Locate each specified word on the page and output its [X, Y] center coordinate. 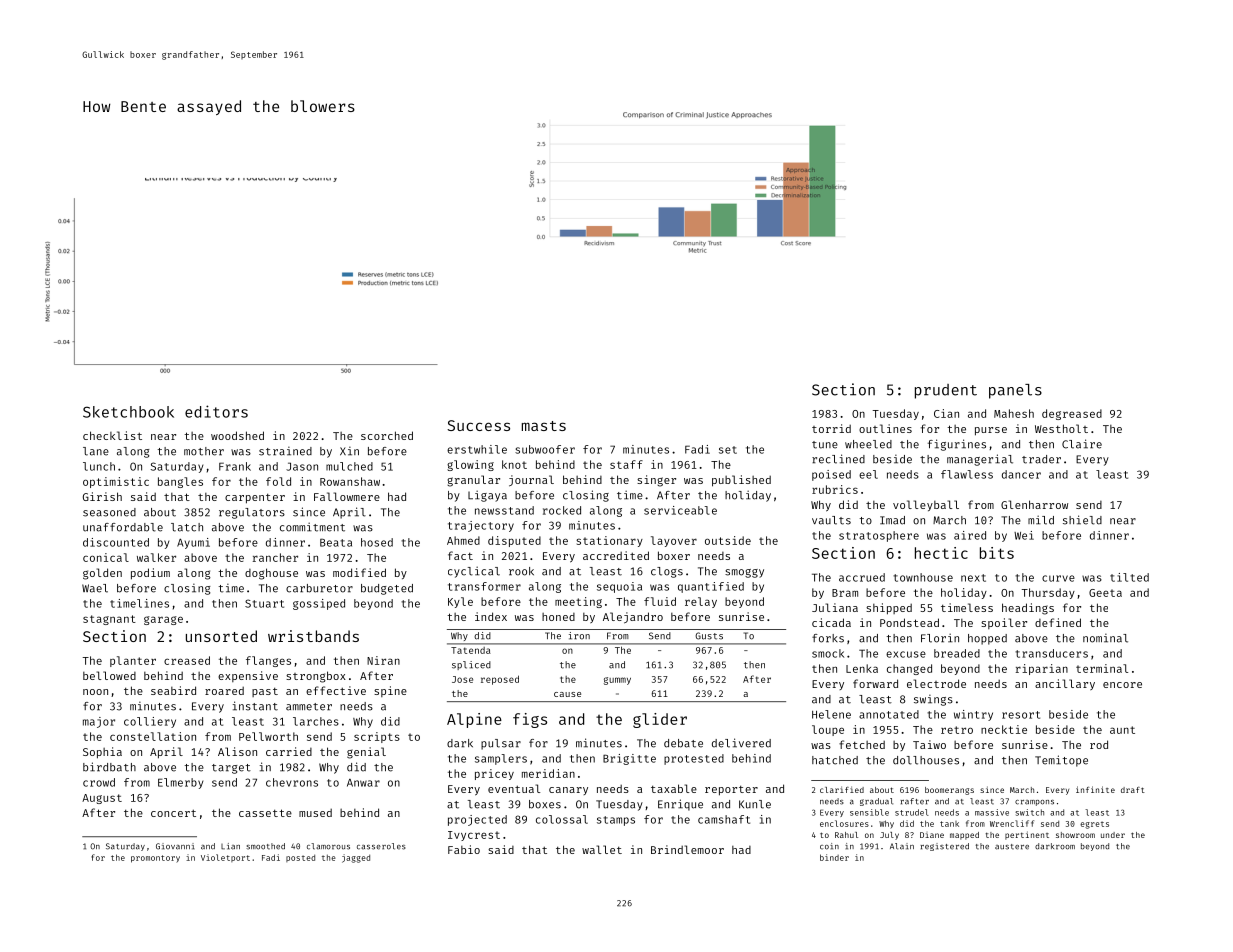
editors [216, 411]
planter [133, 661]
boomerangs [949, 791]
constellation [153, 736]
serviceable [680, 510]
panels [1015, 391]
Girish [102, 496]
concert [173, 813]
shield [1082, 520]
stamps [616, 821]
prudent [946, 391]
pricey [494, 774]
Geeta [1105, 593]
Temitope [1061, 761]
